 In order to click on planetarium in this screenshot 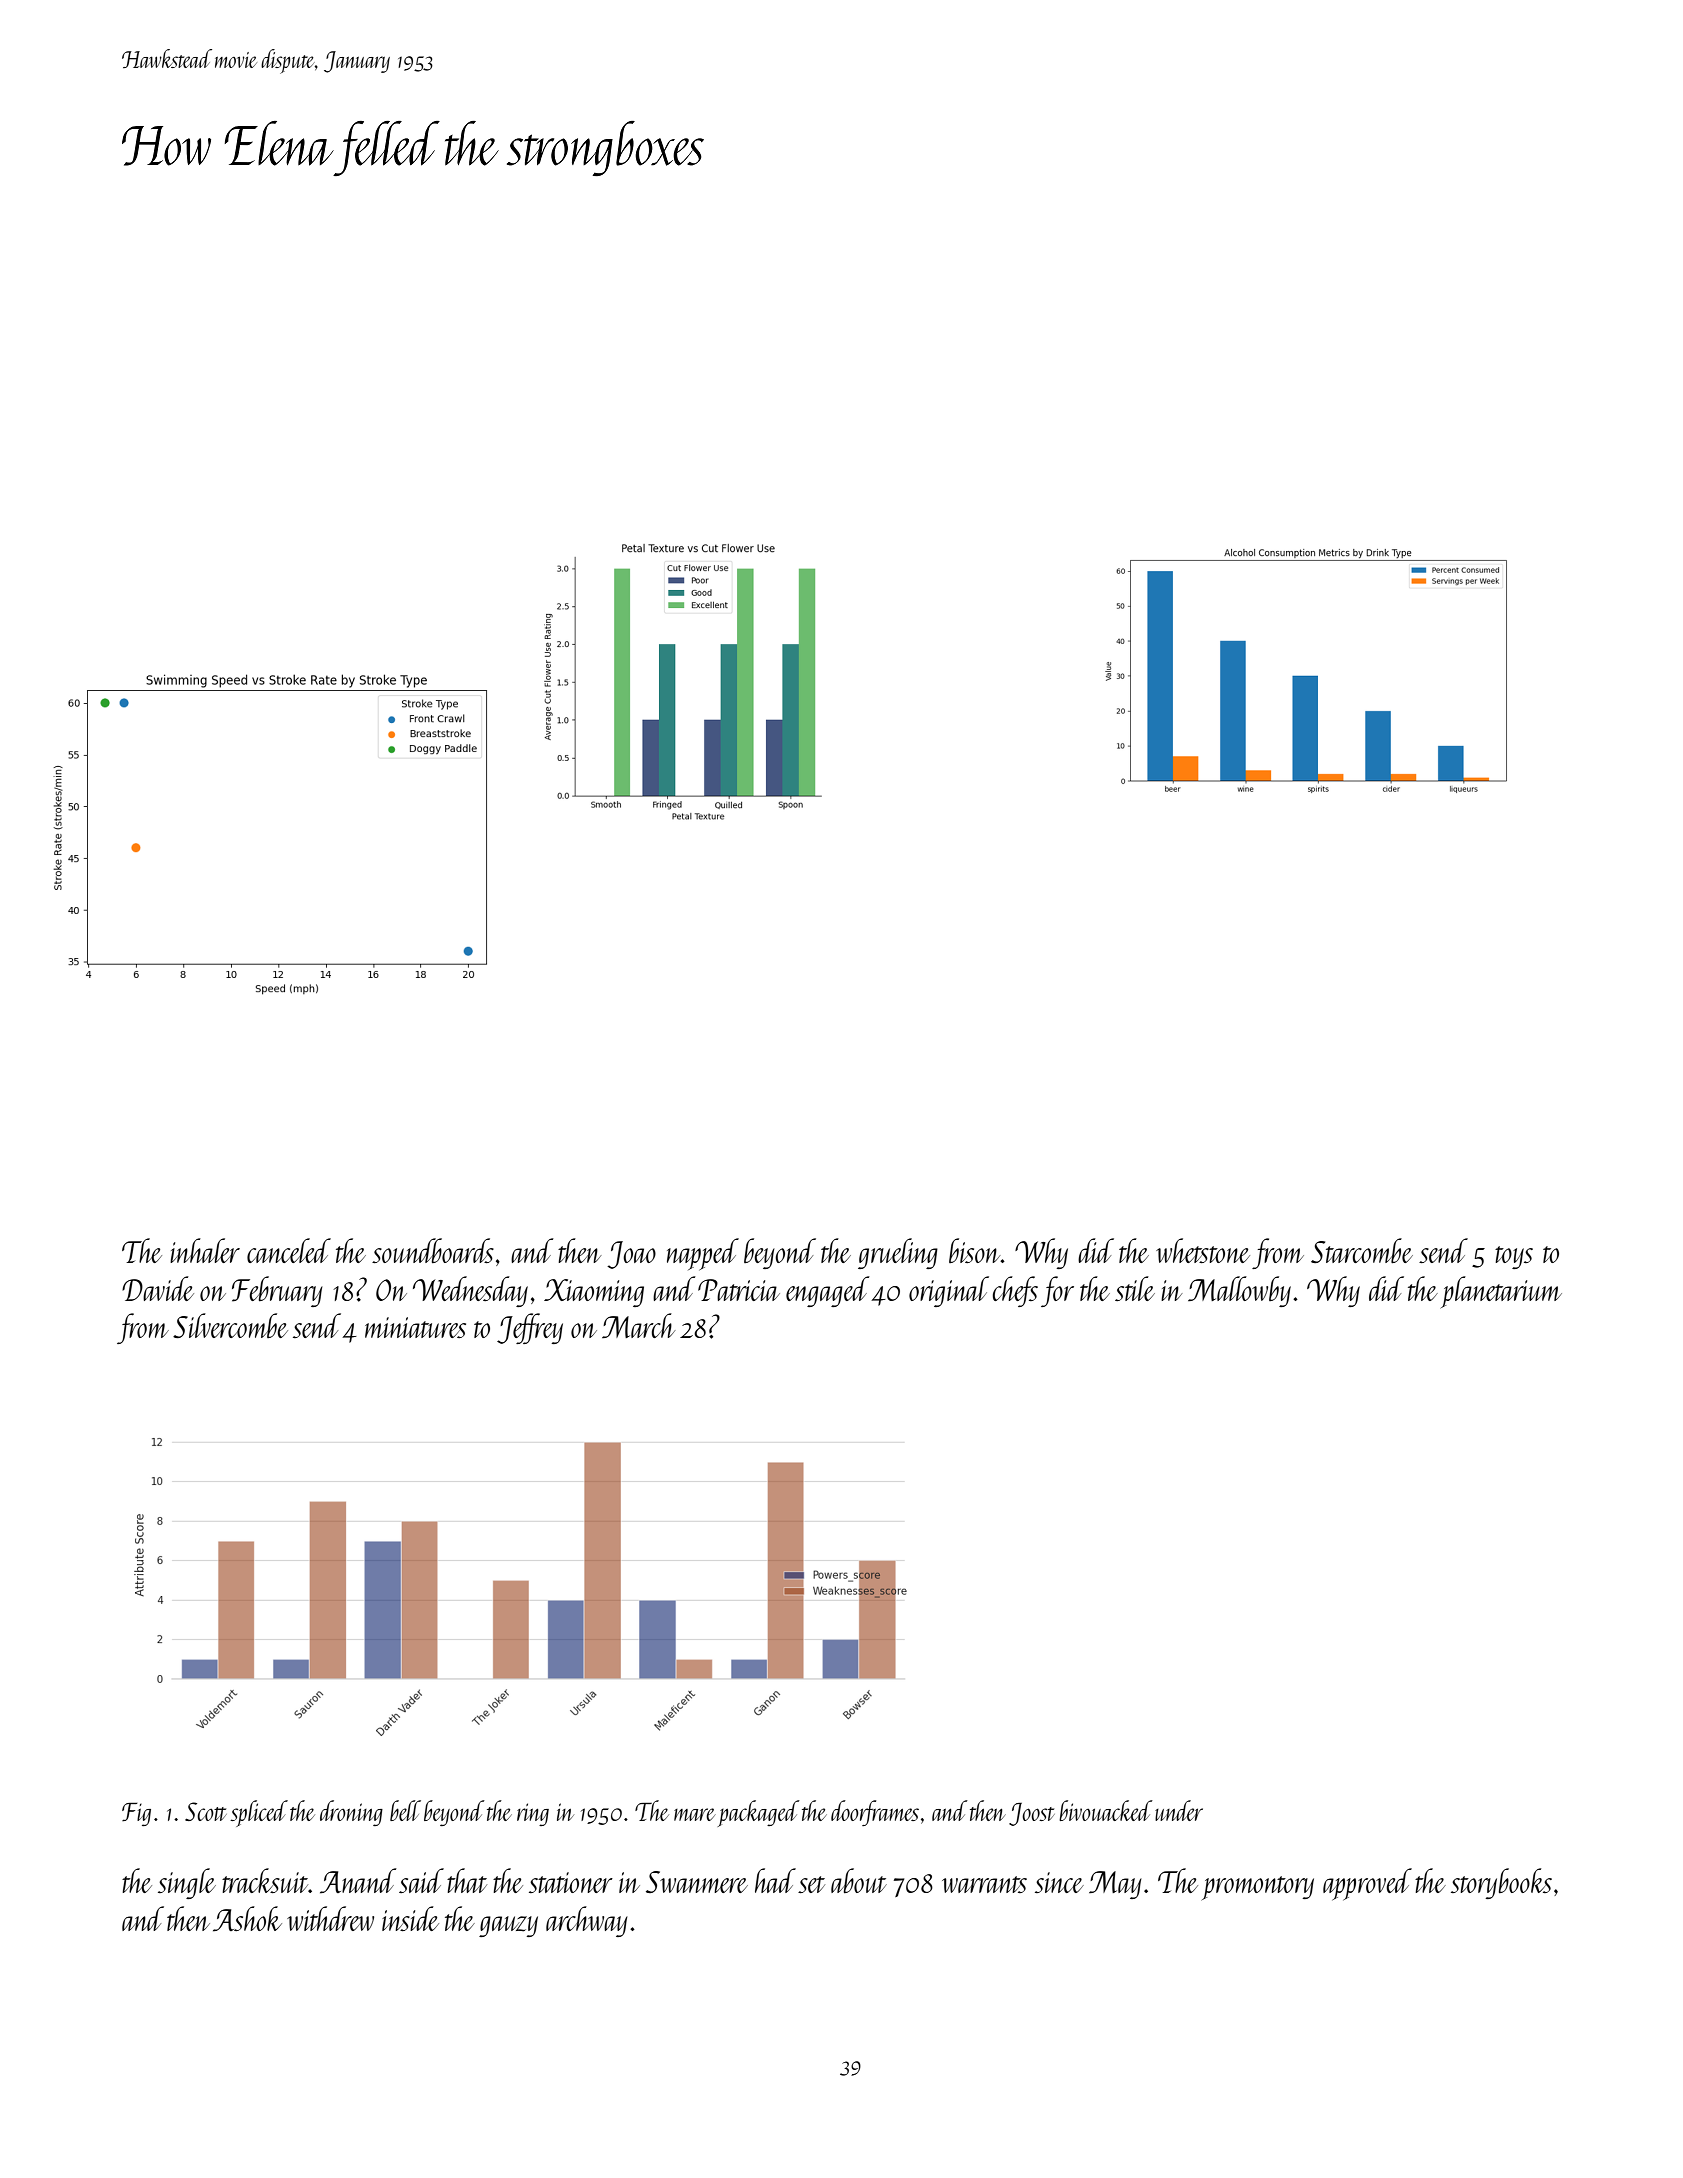, I will do `click(1501, 1292)`.
